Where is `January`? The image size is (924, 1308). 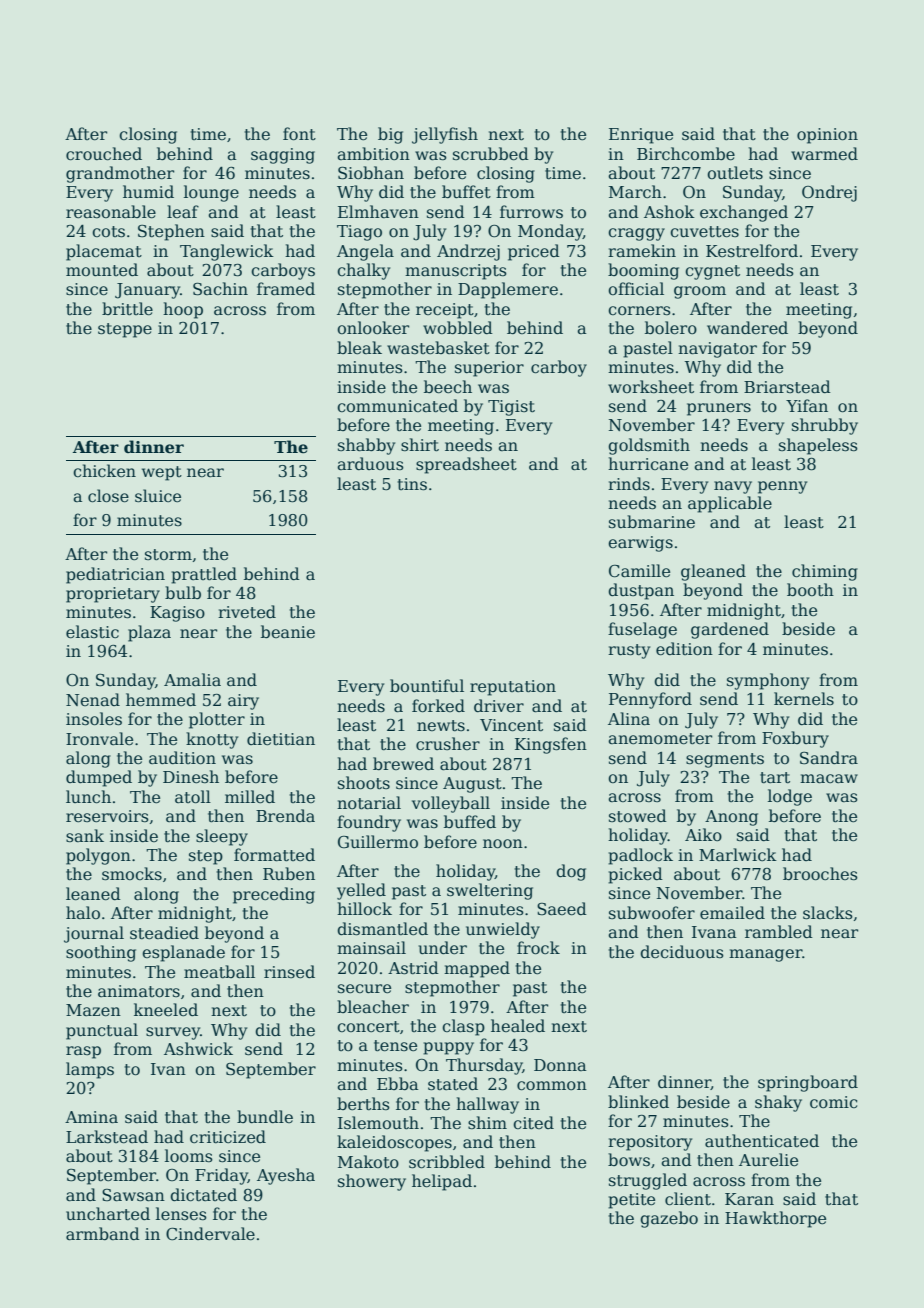 January is located at coordinates (147, 291).
